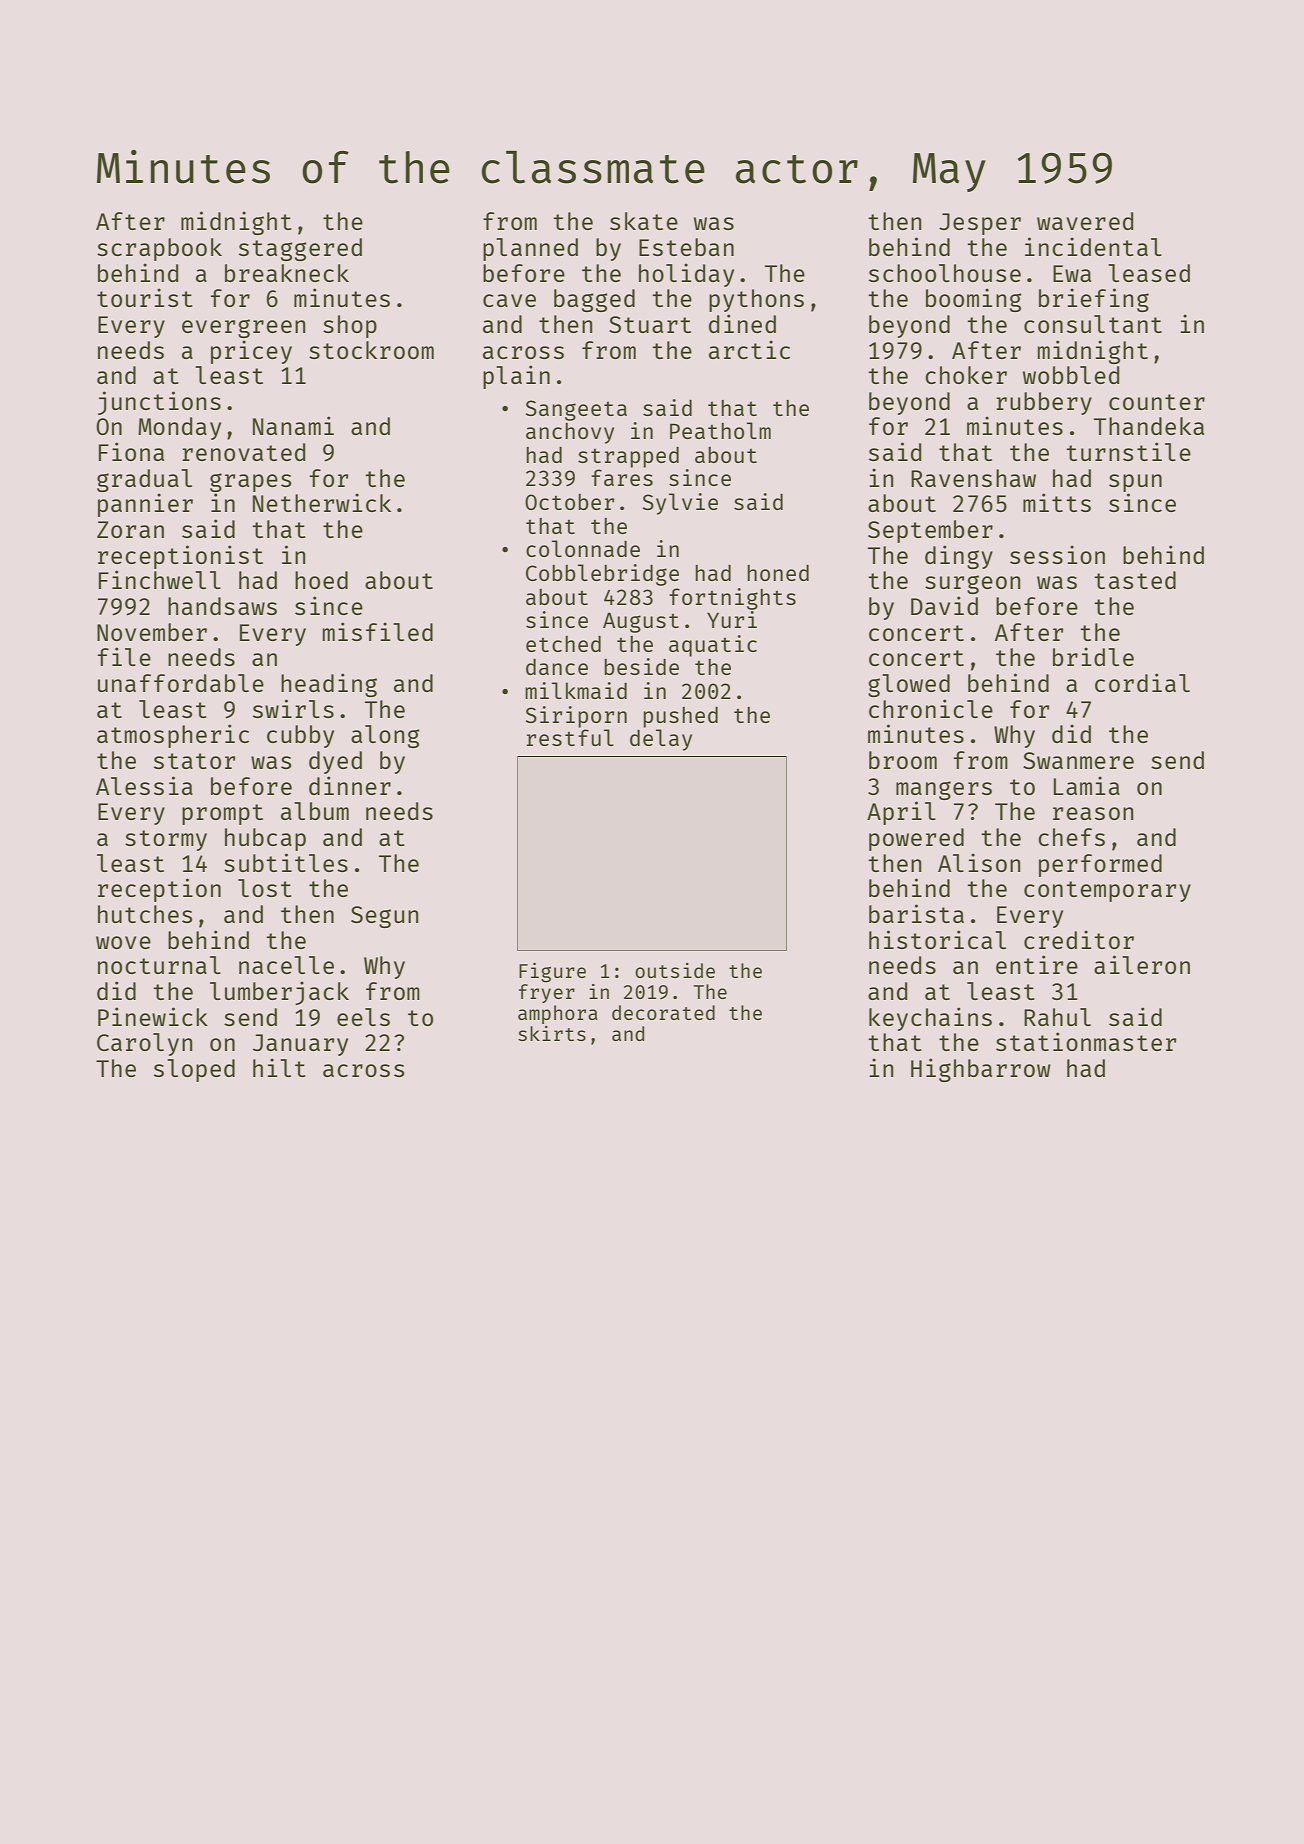 The image size is (1304, 1844). What do you see at coordinates (1157, 402) in the document?
I see `counter` at bounding box center [1157, 402].
